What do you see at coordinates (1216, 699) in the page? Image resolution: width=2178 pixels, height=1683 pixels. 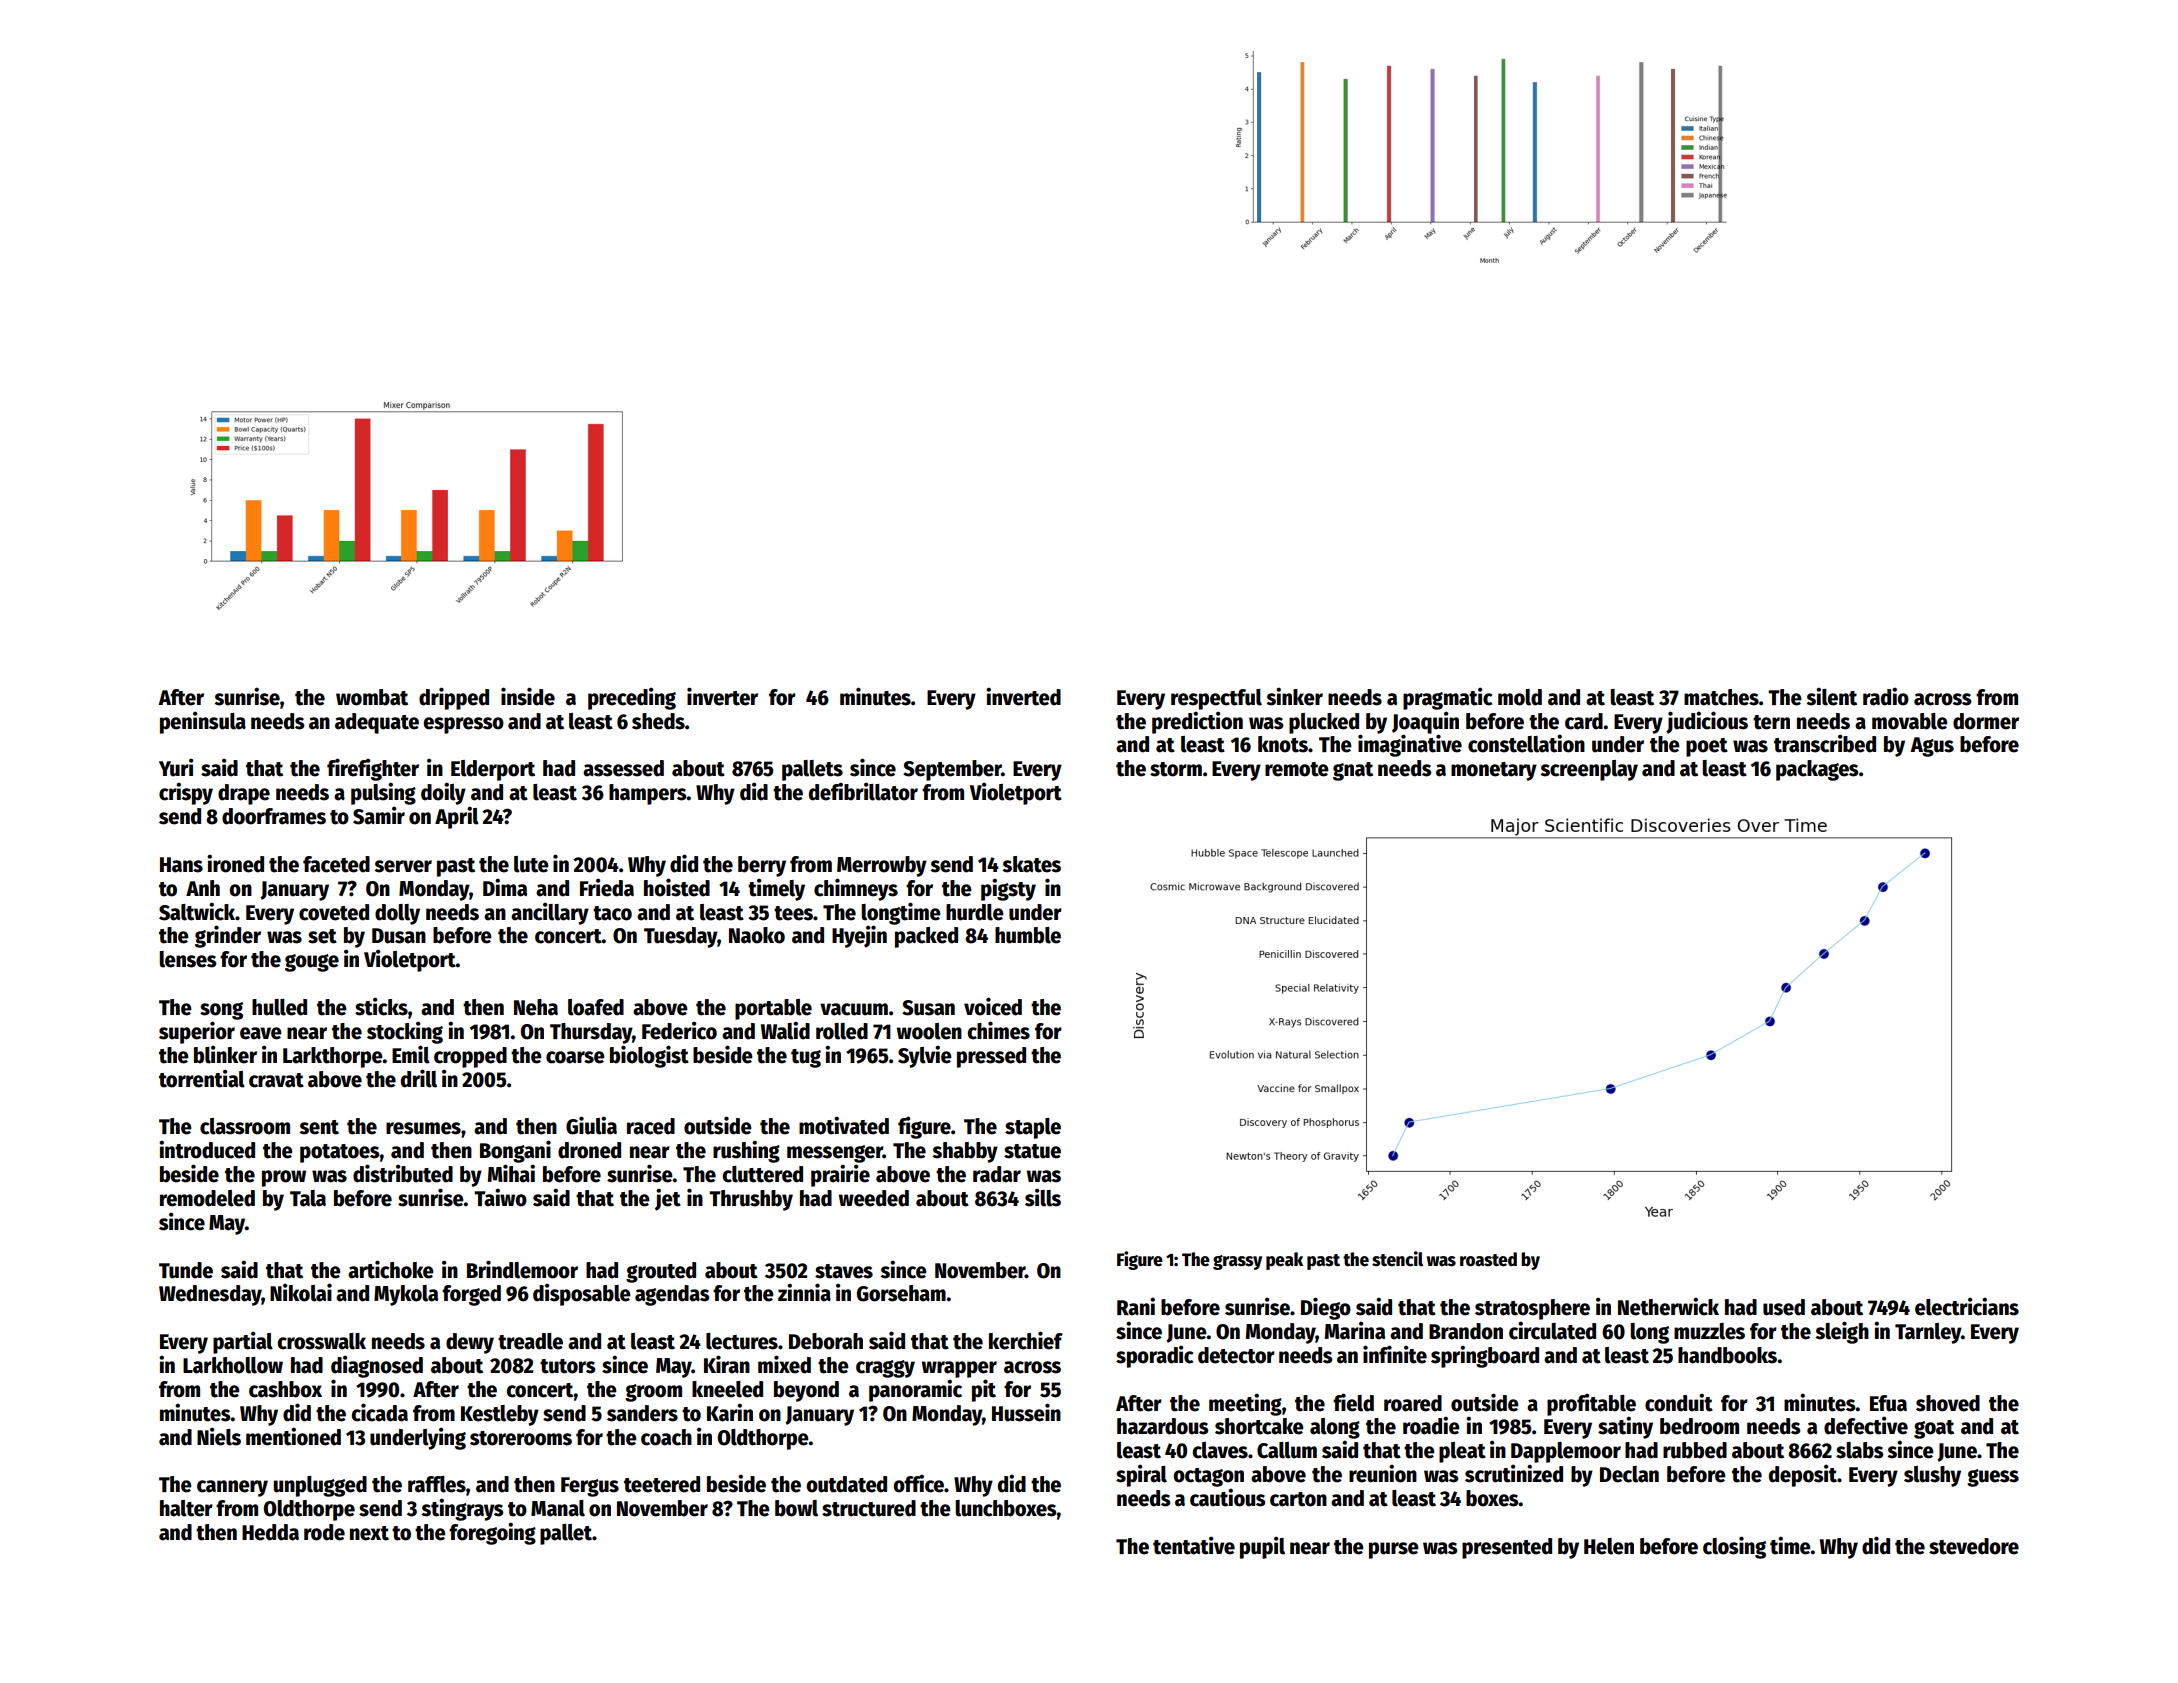 I see `respectful` at bounding box center [1216, 699].
